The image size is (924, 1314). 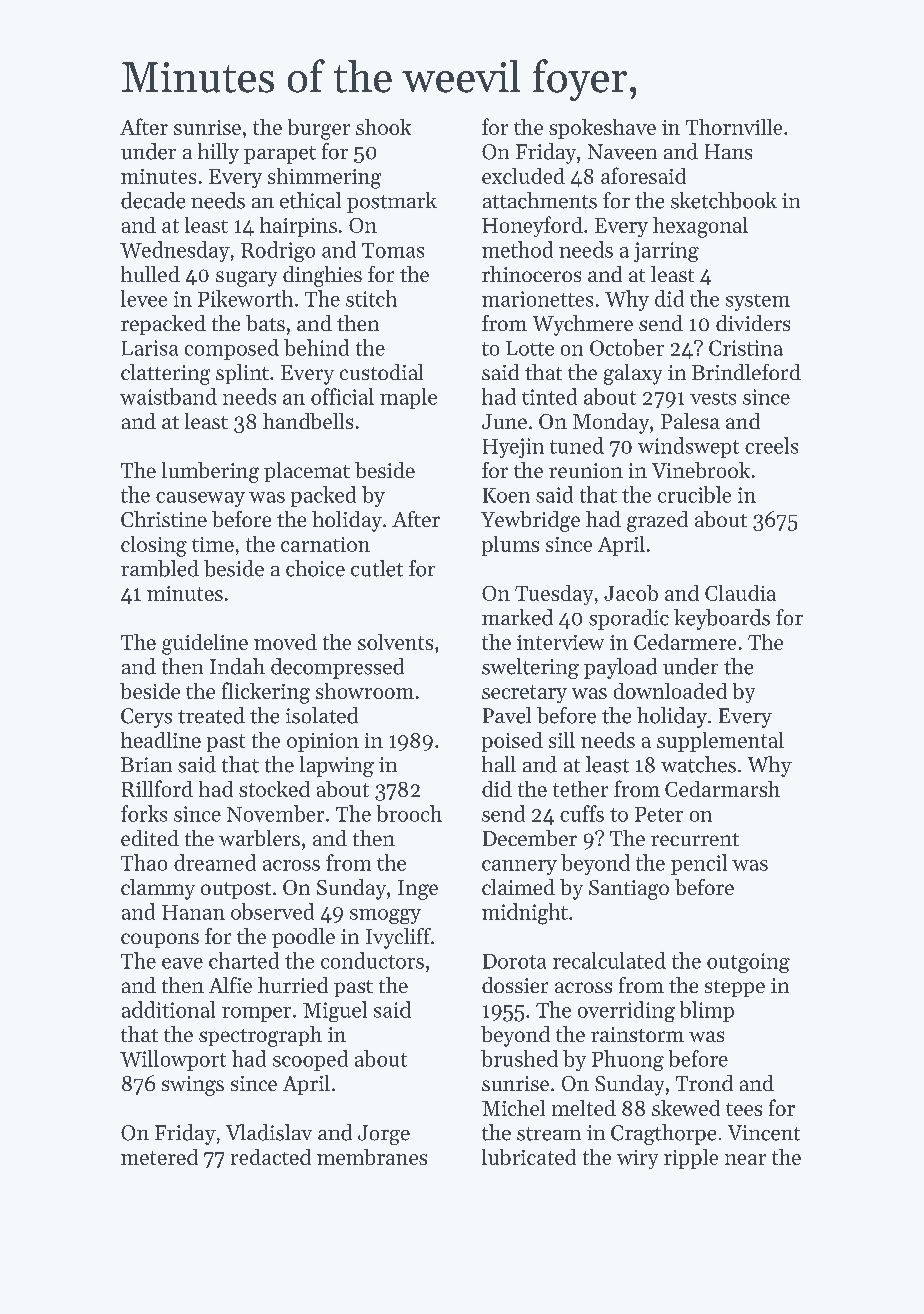 What do you see at coordinates (159, 1157) in the page?
I see `metered` at bounding box center [159, 1157].
